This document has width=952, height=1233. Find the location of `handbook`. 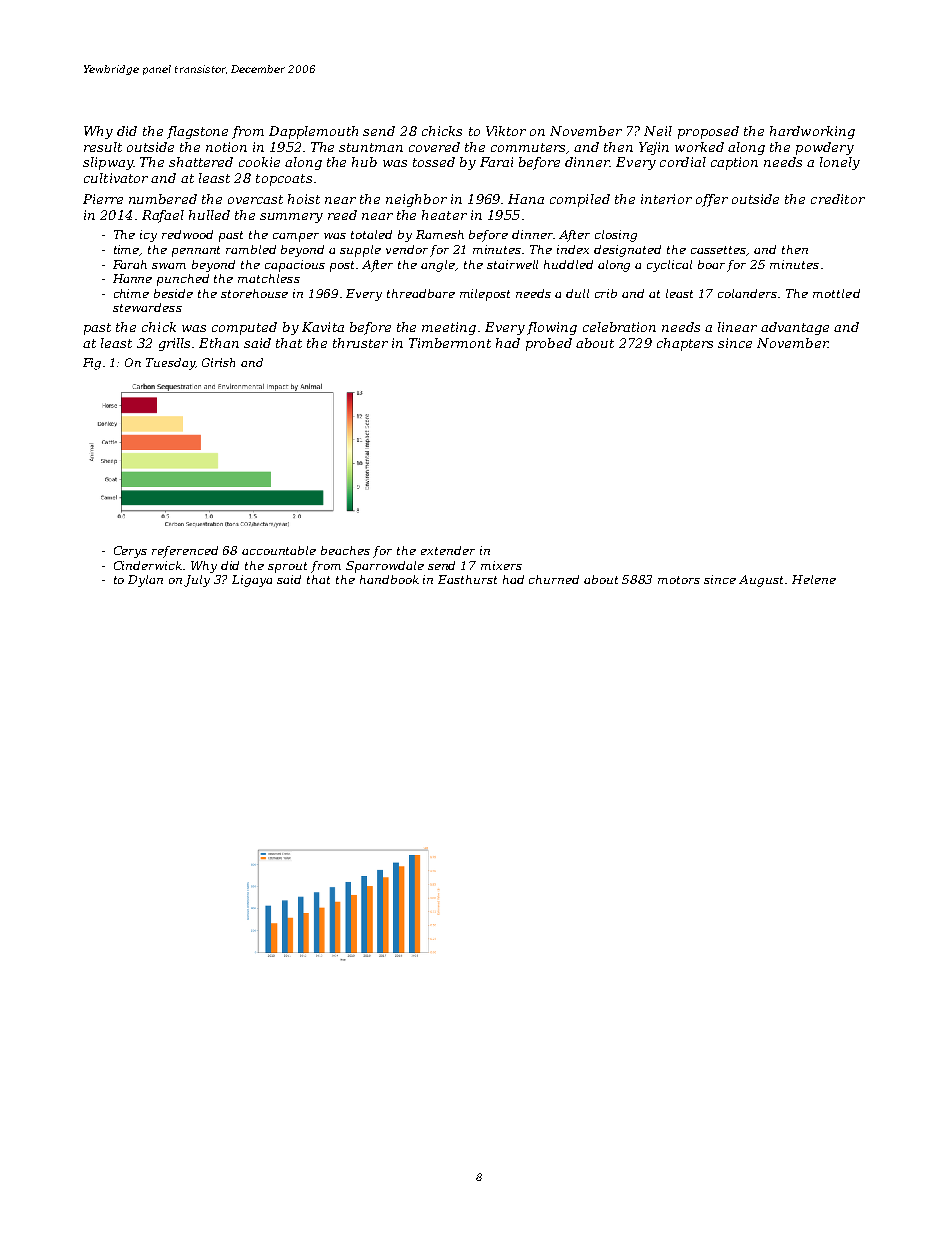

handbook is located at coordinates (389, 579).
